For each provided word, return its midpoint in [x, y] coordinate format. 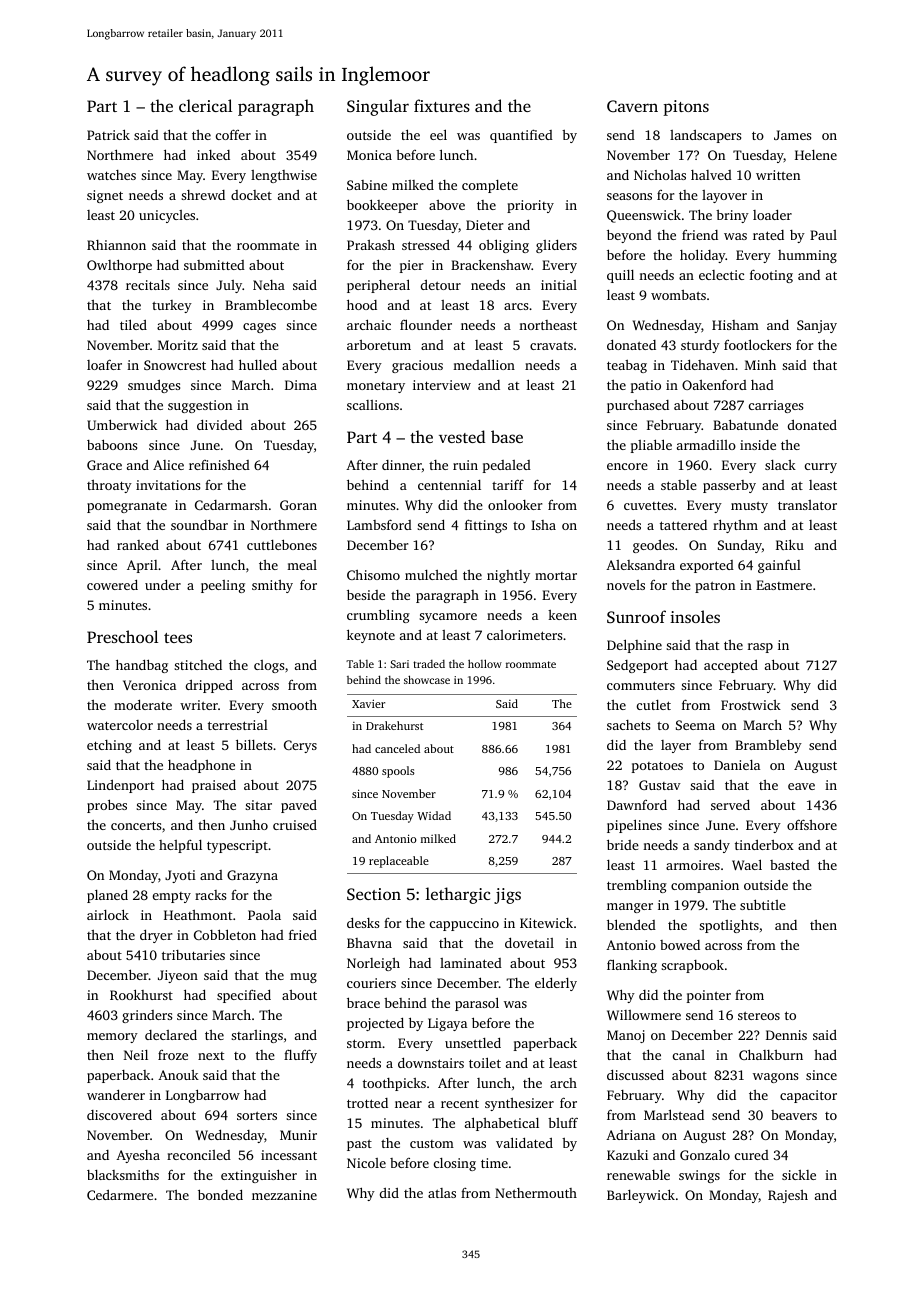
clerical [205, 105]
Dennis [786, 1035]
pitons [686, 108]
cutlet [654, 705]
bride [623, 844]
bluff [563, 1122]
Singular [378, 107]
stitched [198, 665]
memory [112, 1038]
